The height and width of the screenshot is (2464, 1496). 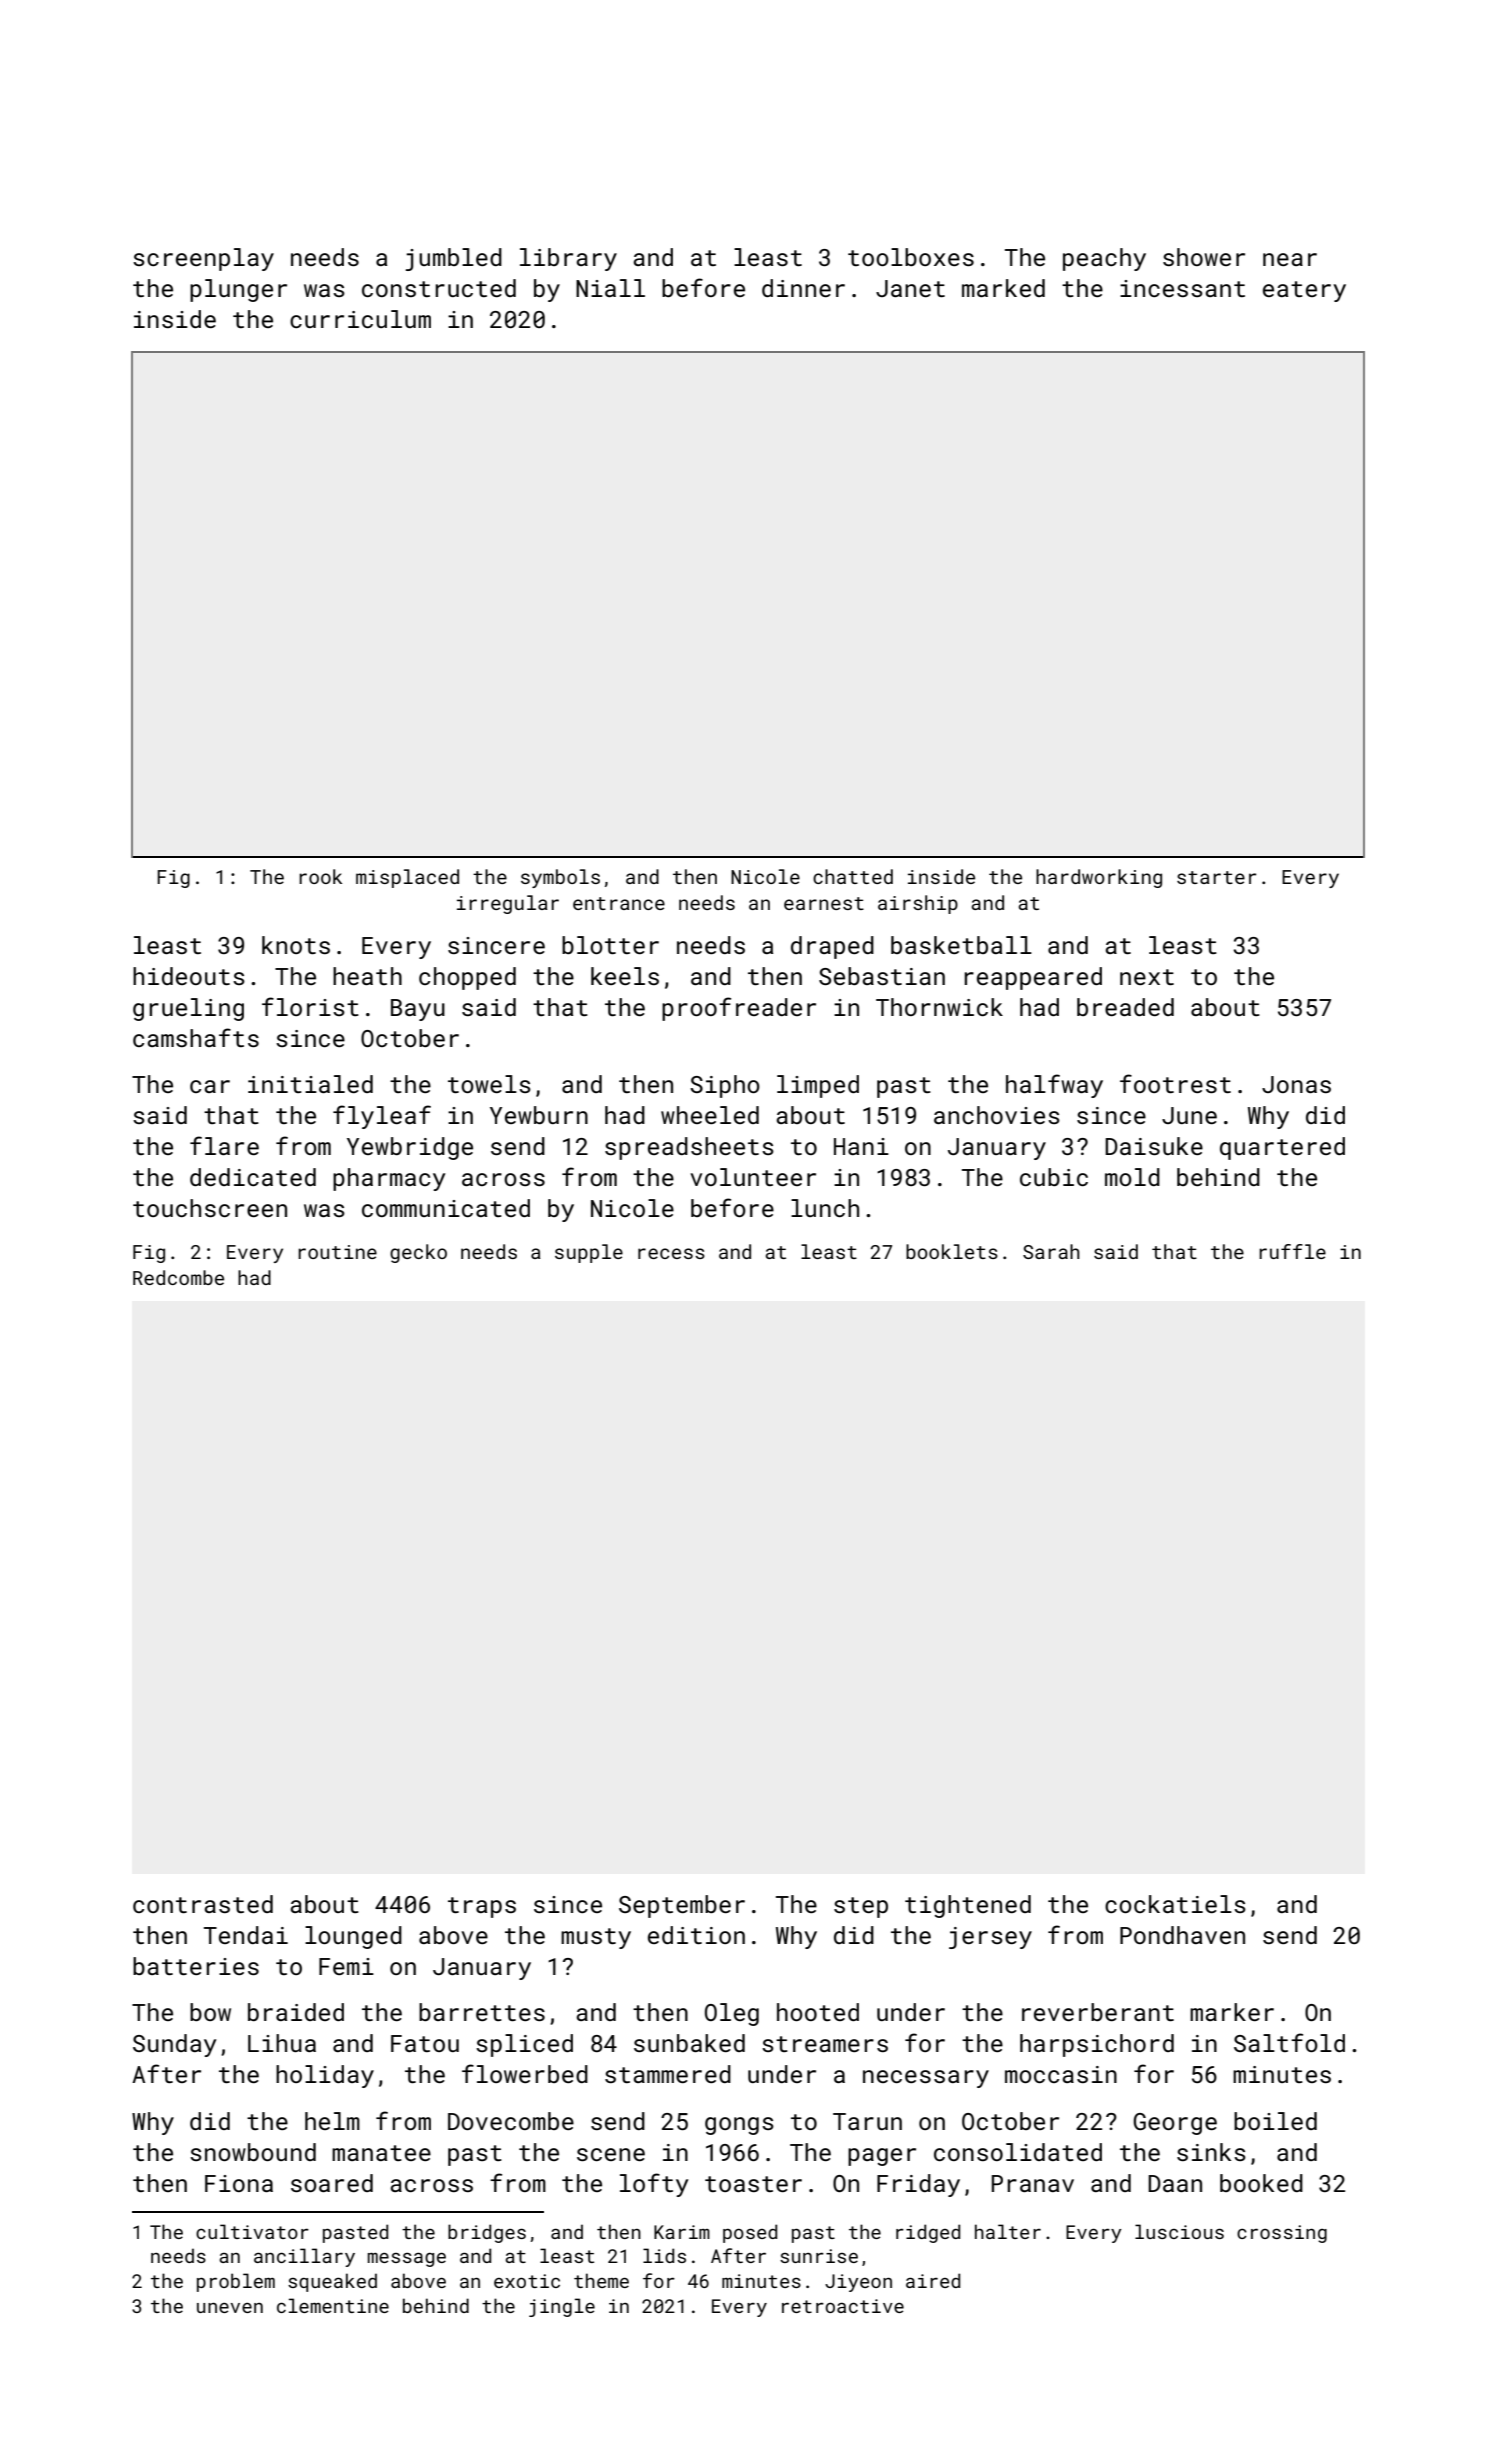 I want to click on plunger, so click(x=238, y=290).
